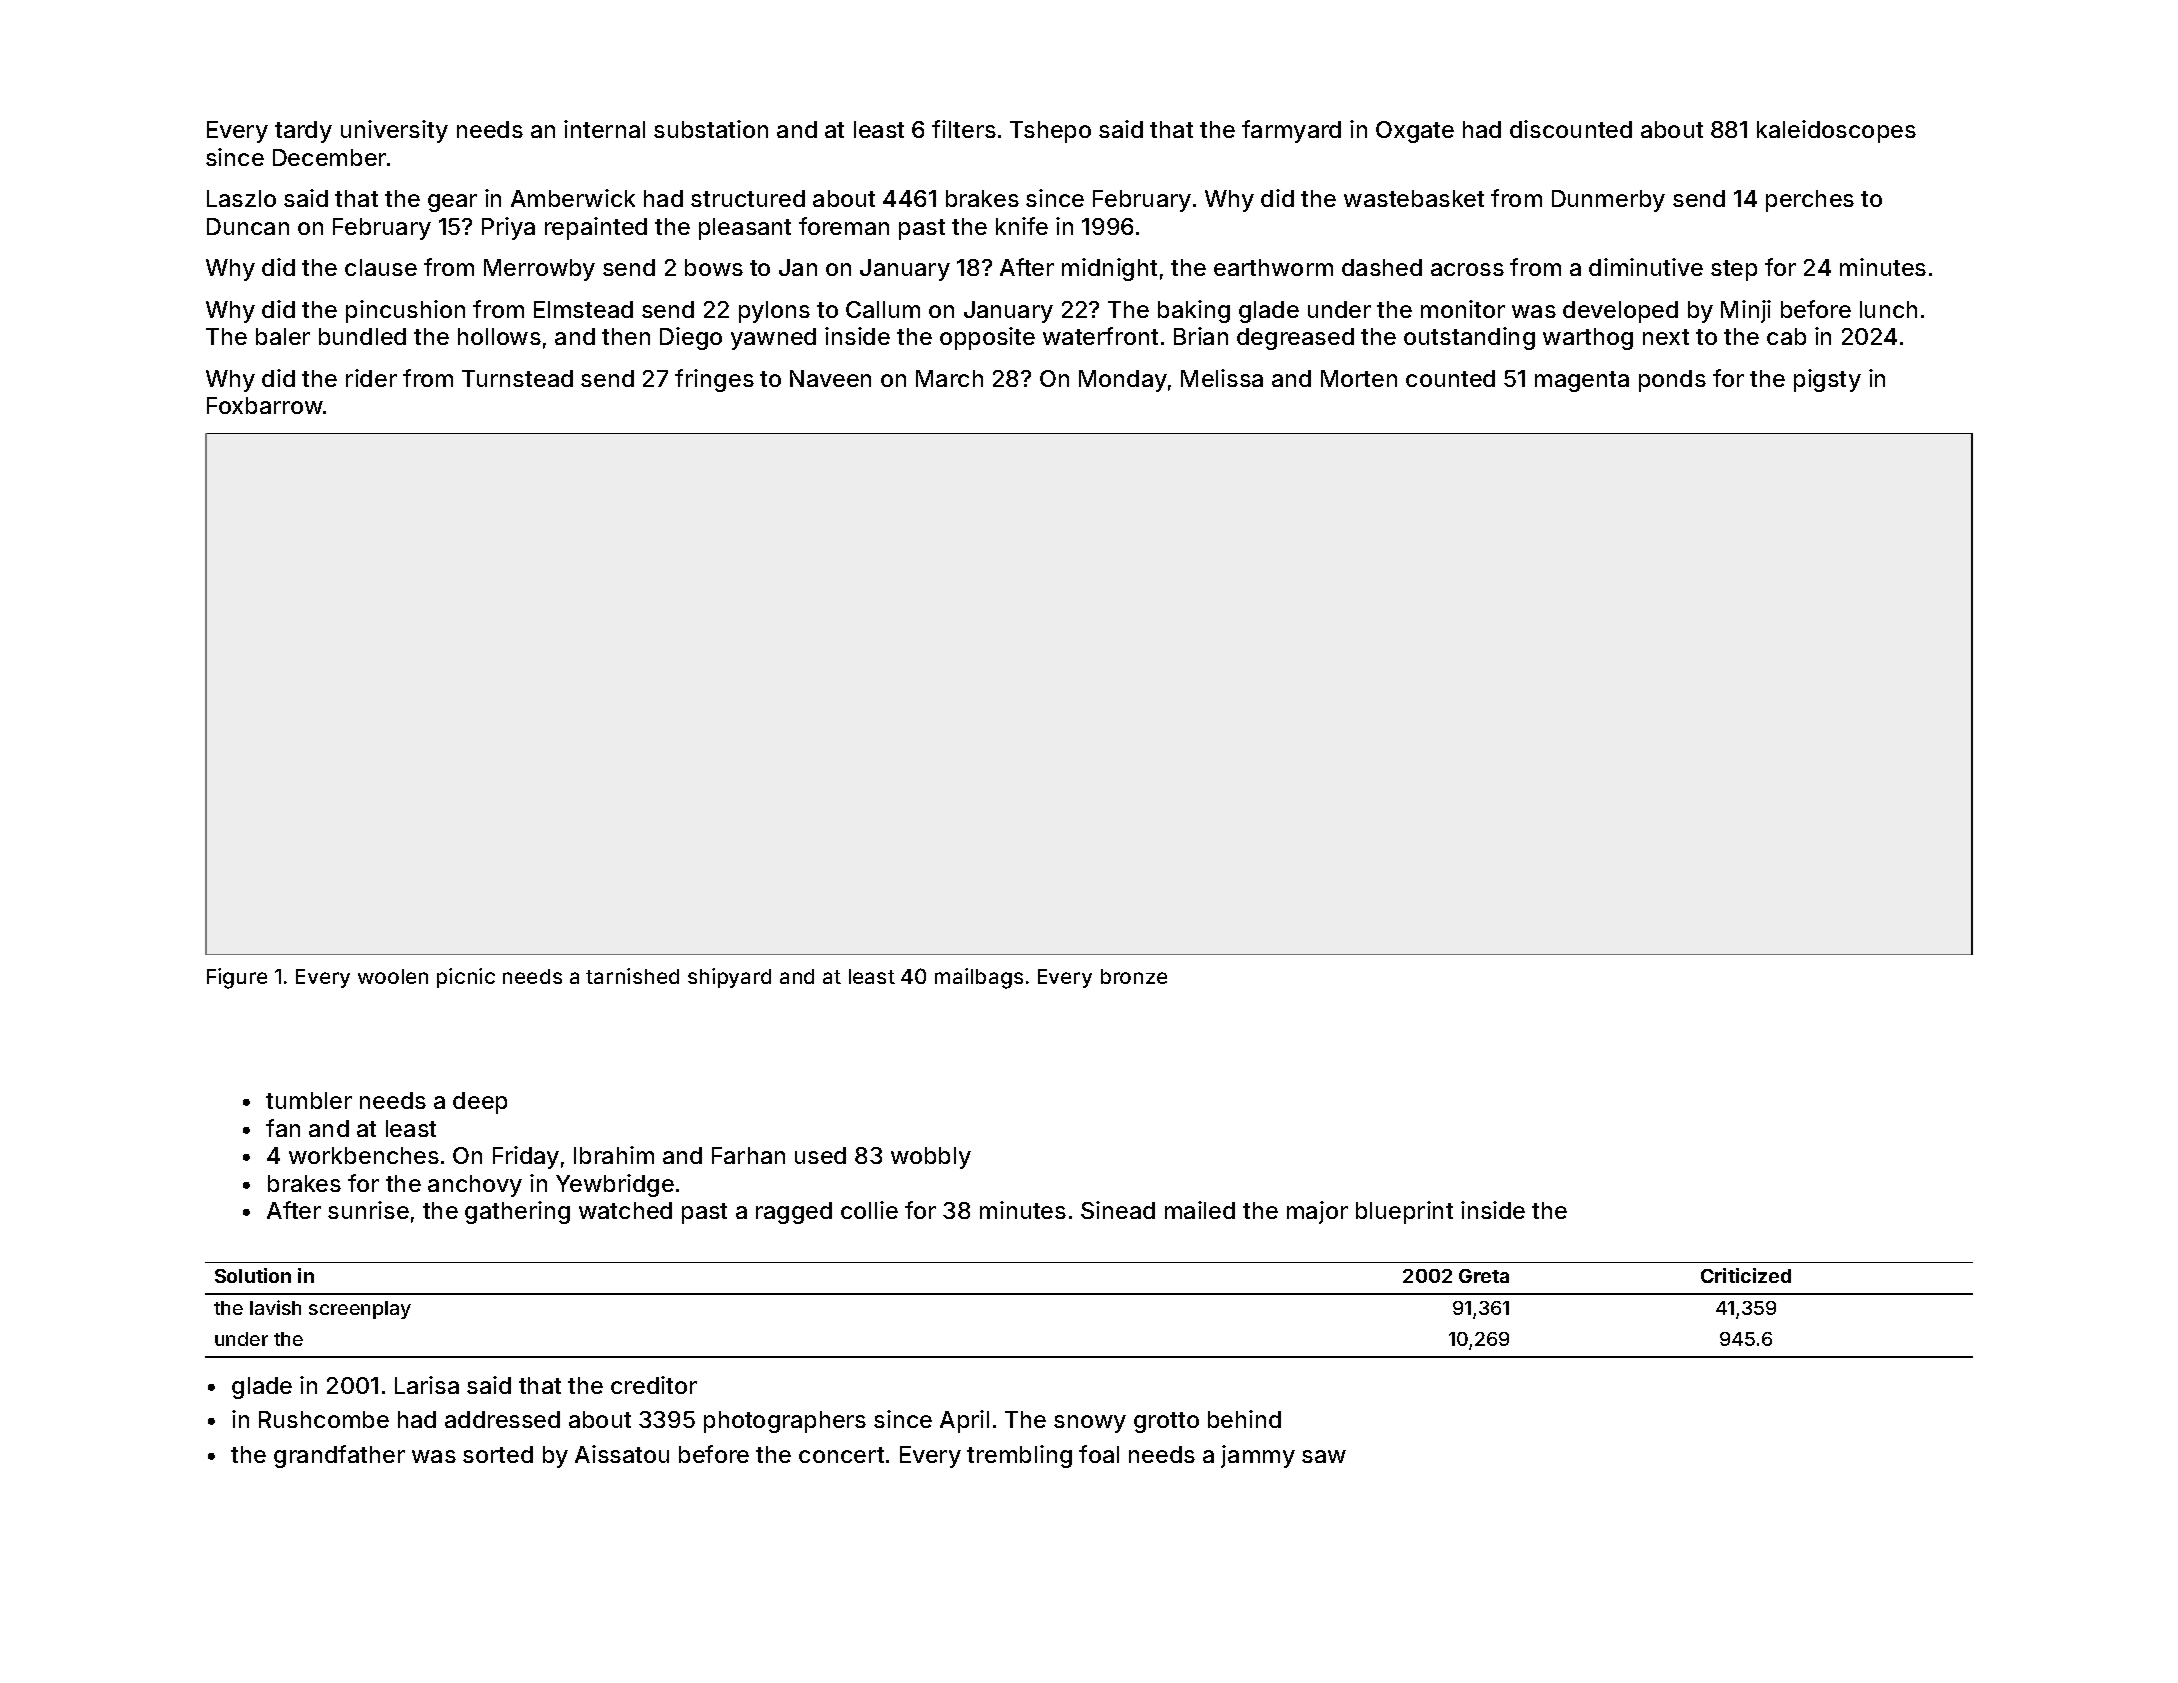 This document has width=2178, height=1683. I want to click on lavish, so click(275, 1307).
